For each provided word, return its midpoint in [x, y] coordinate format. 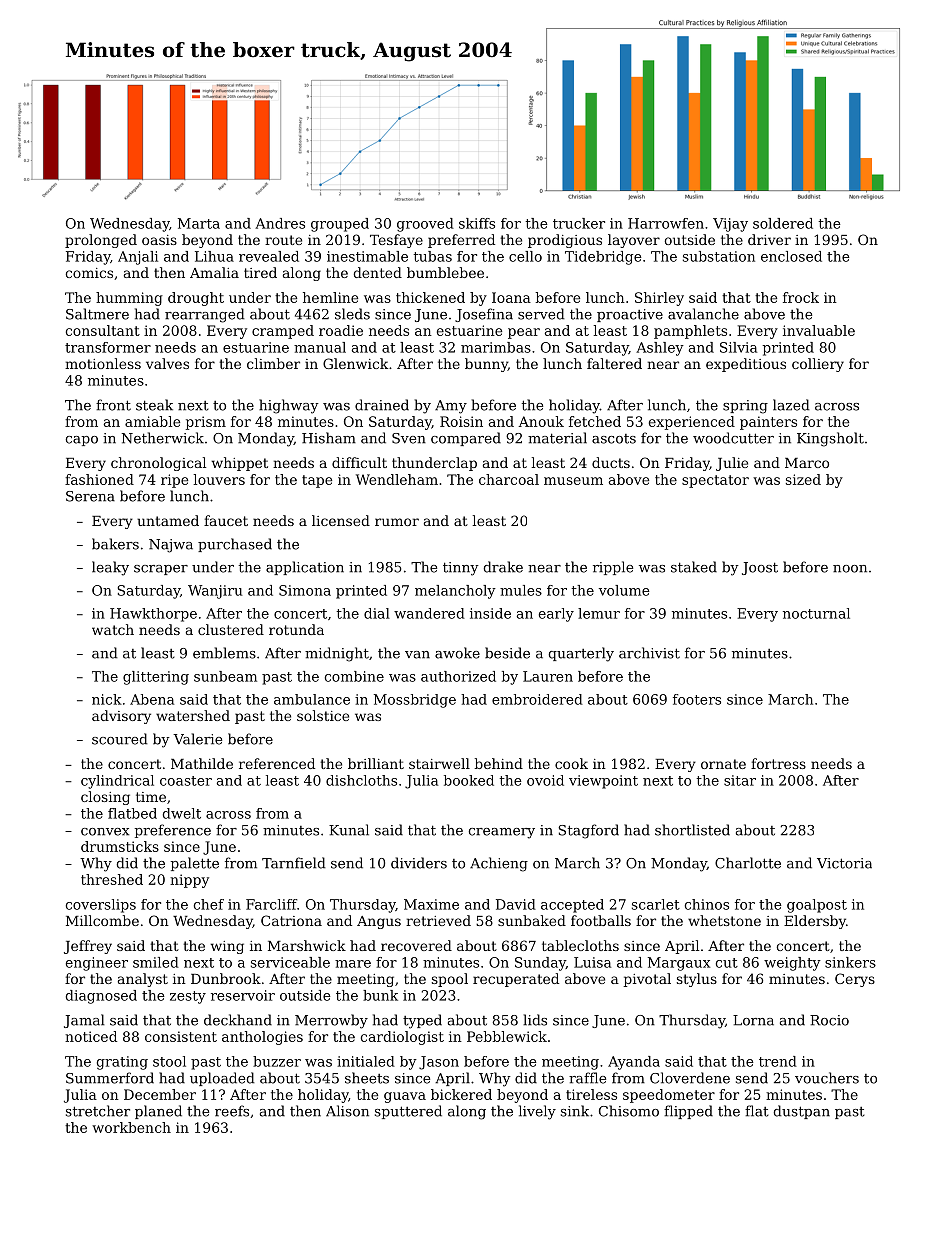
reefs [232, 1111]
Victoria [844, 863]
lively [537, 1112]
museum [573, 481]
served [541, 314]
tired [260, 272]
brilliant [376, 763]
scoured [120, 739]
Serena [90, 496]
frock [801, 297]
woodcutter [733, 438]
